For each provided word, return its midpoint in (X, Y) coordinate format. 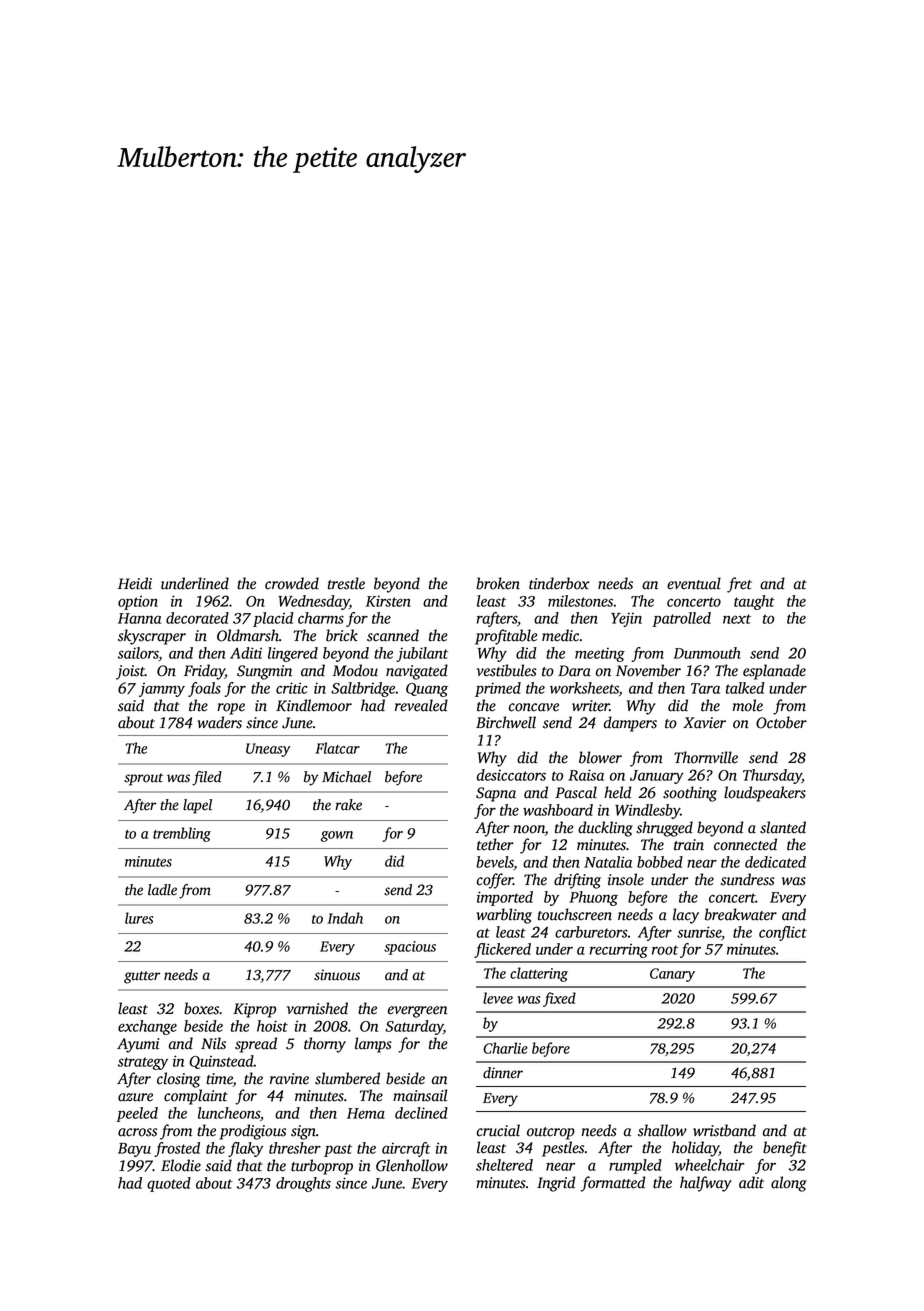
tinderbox (559, 583)
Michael (346, 777)
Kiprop (254, 1010)
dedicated (775, 862)
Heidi (135, 583)
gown (337, 836)
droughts (303, 1184)
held (617, 792)
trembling (182, 834)
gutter (142, 977)
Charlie (505, 1048)
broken (498, 583)
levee (498, 998)
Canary (672, 975)
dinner (503, 1073)
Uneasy (268, 750)
